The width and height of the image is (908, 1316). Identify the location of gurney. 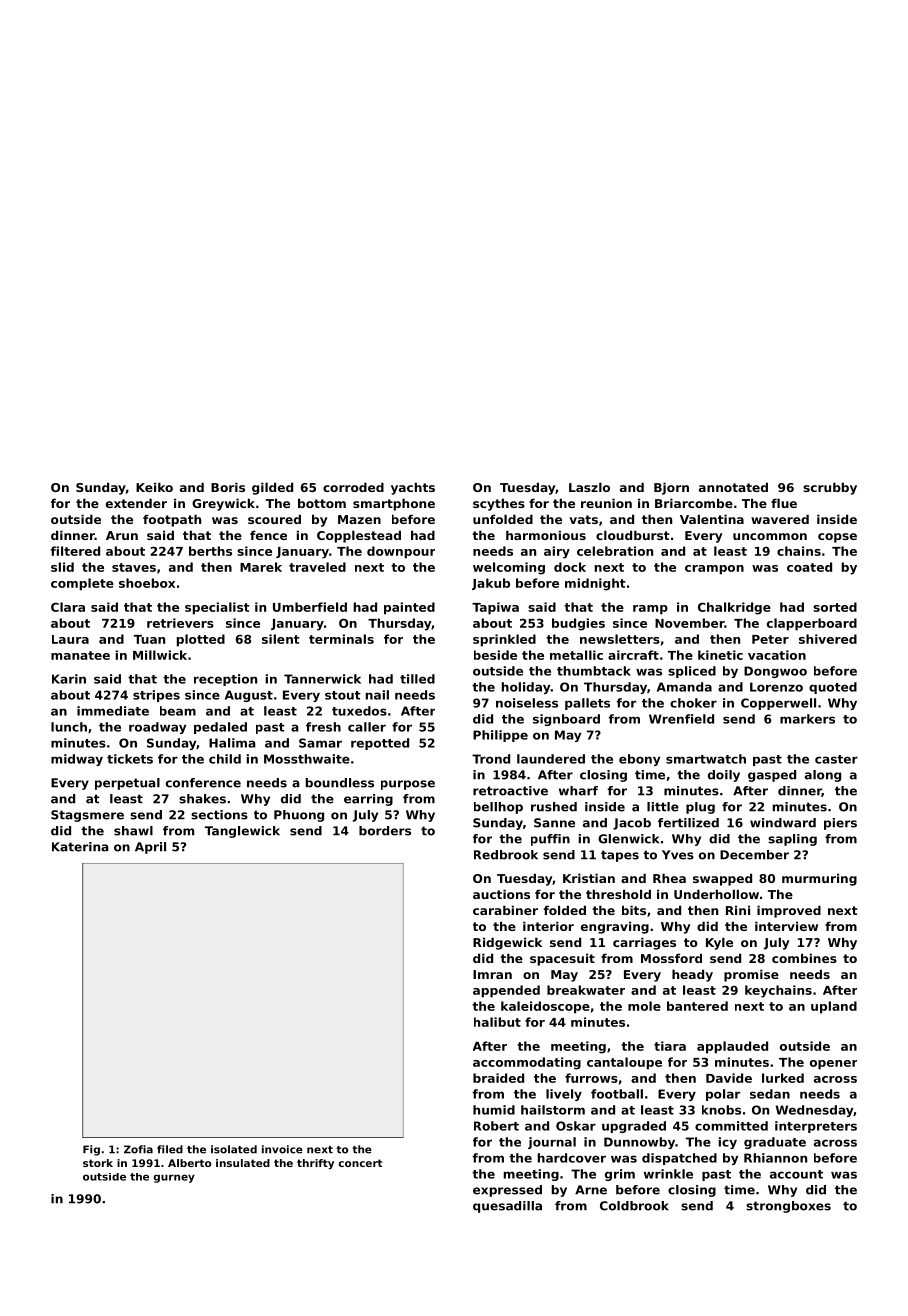
(174, 1178).
